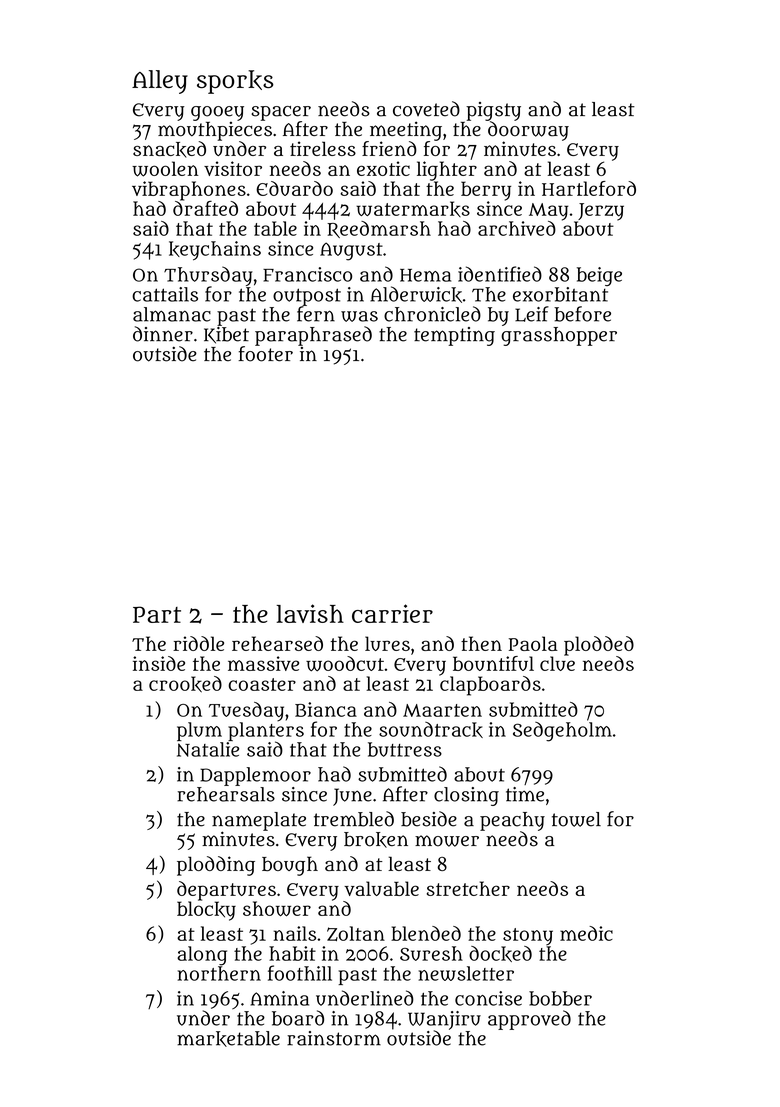 This screenshot has height=1107, width=780. Describe the element at coordinates (160, 82) in the screenshot. I see `Alley` at that location.
